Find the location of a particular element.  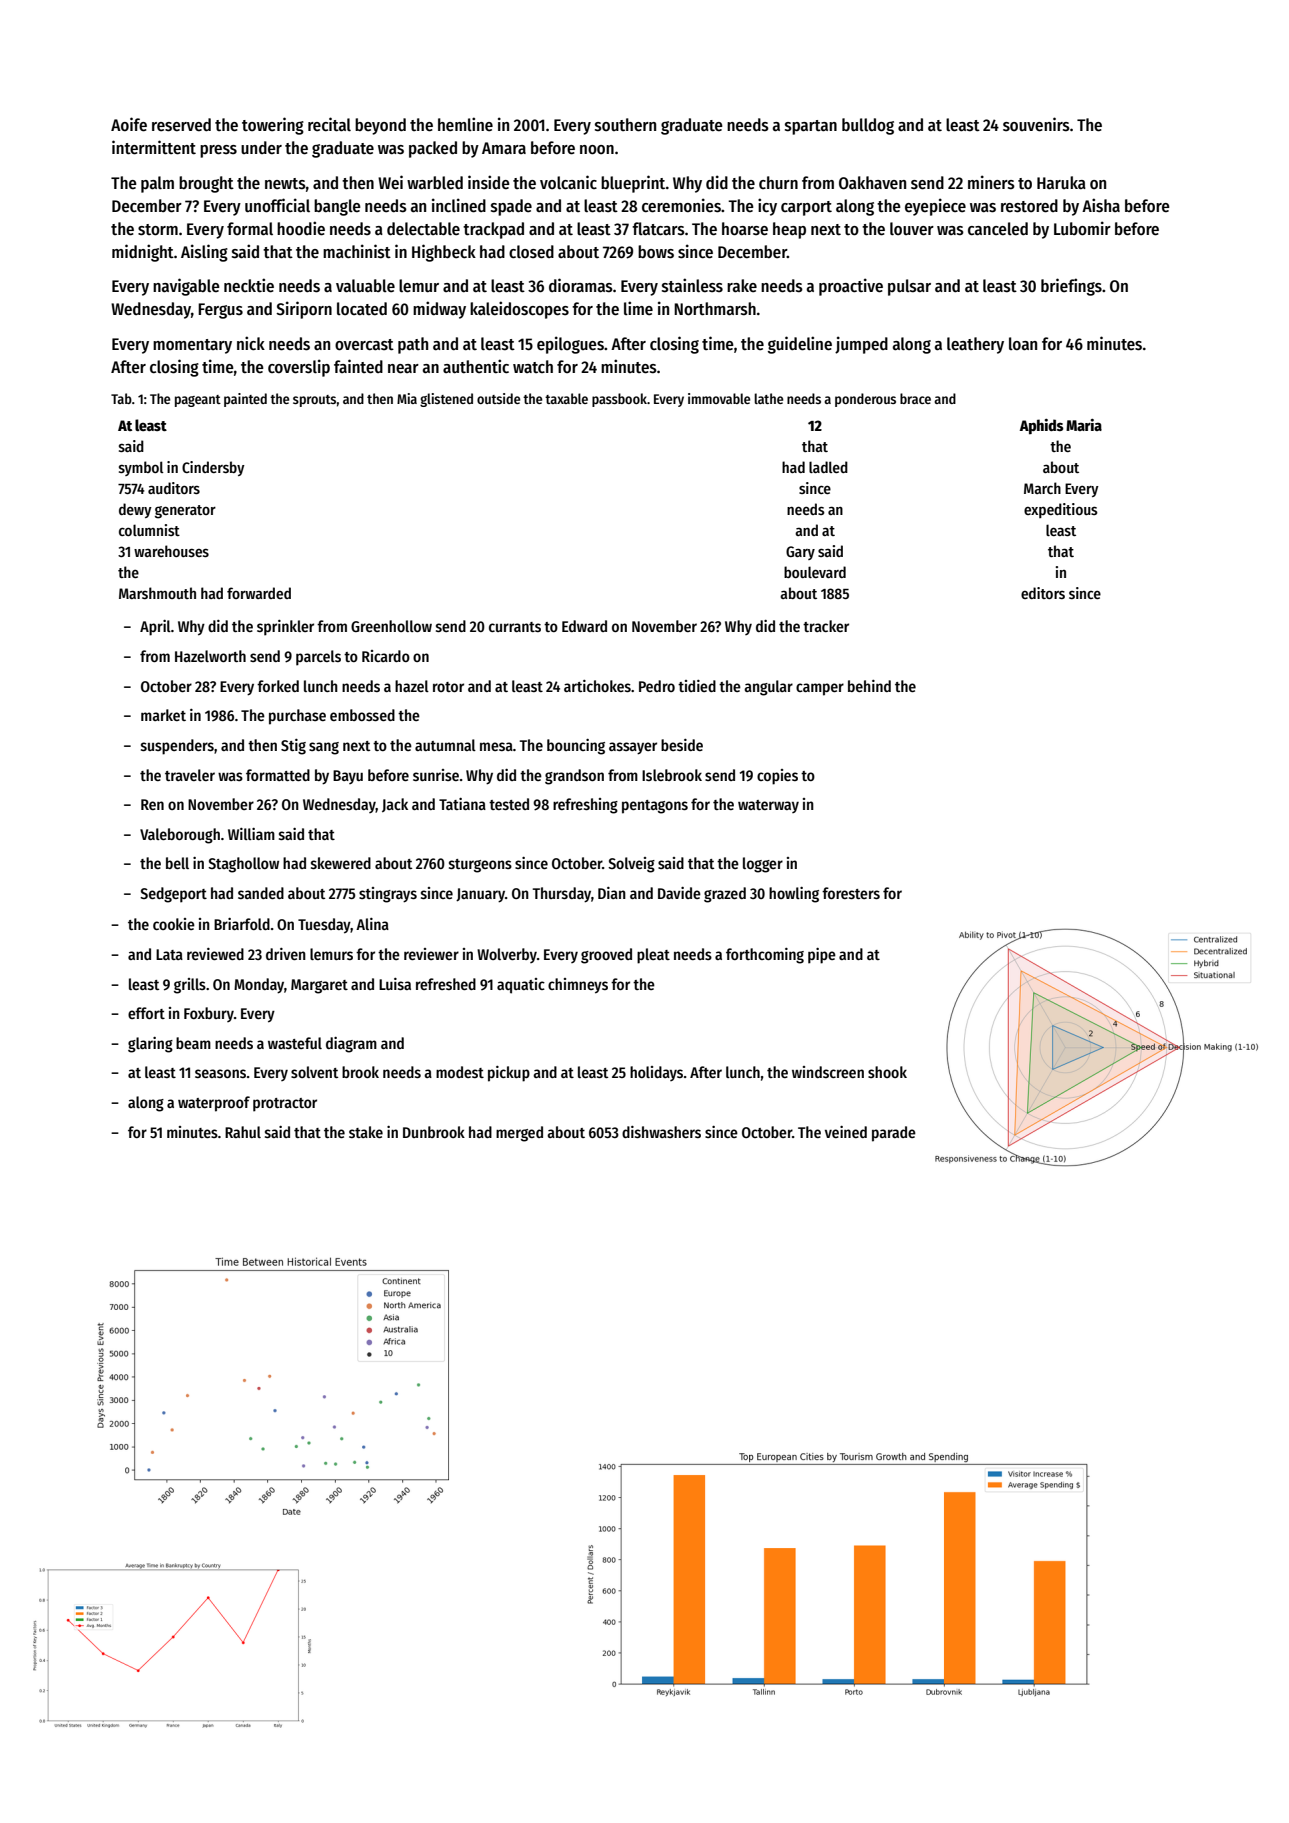

Edward is located at coordinates (584, 626).
